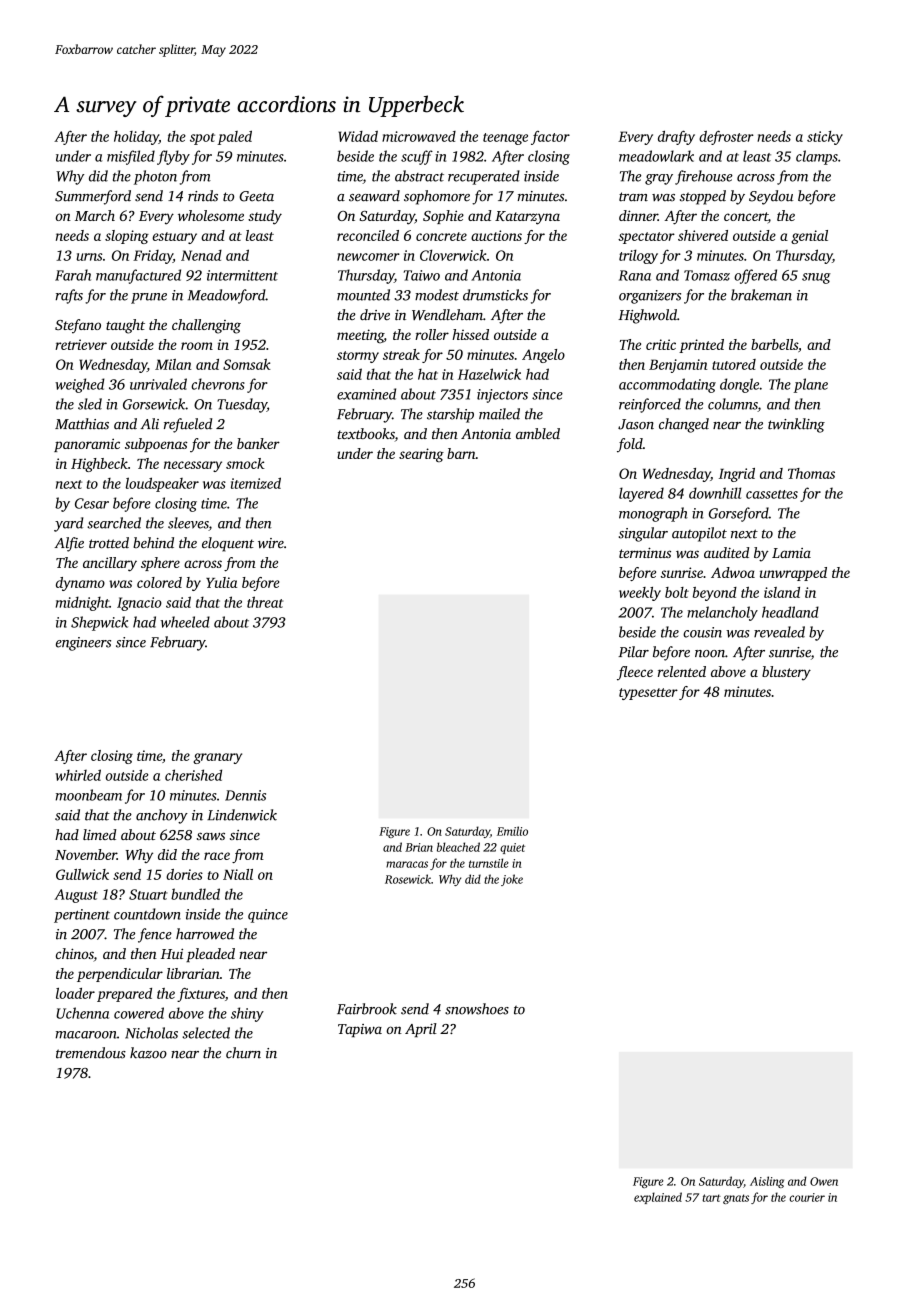  What do you see at coordinates (811, 385) in the image?
I see `plane` at bounding box center [811, 385].
